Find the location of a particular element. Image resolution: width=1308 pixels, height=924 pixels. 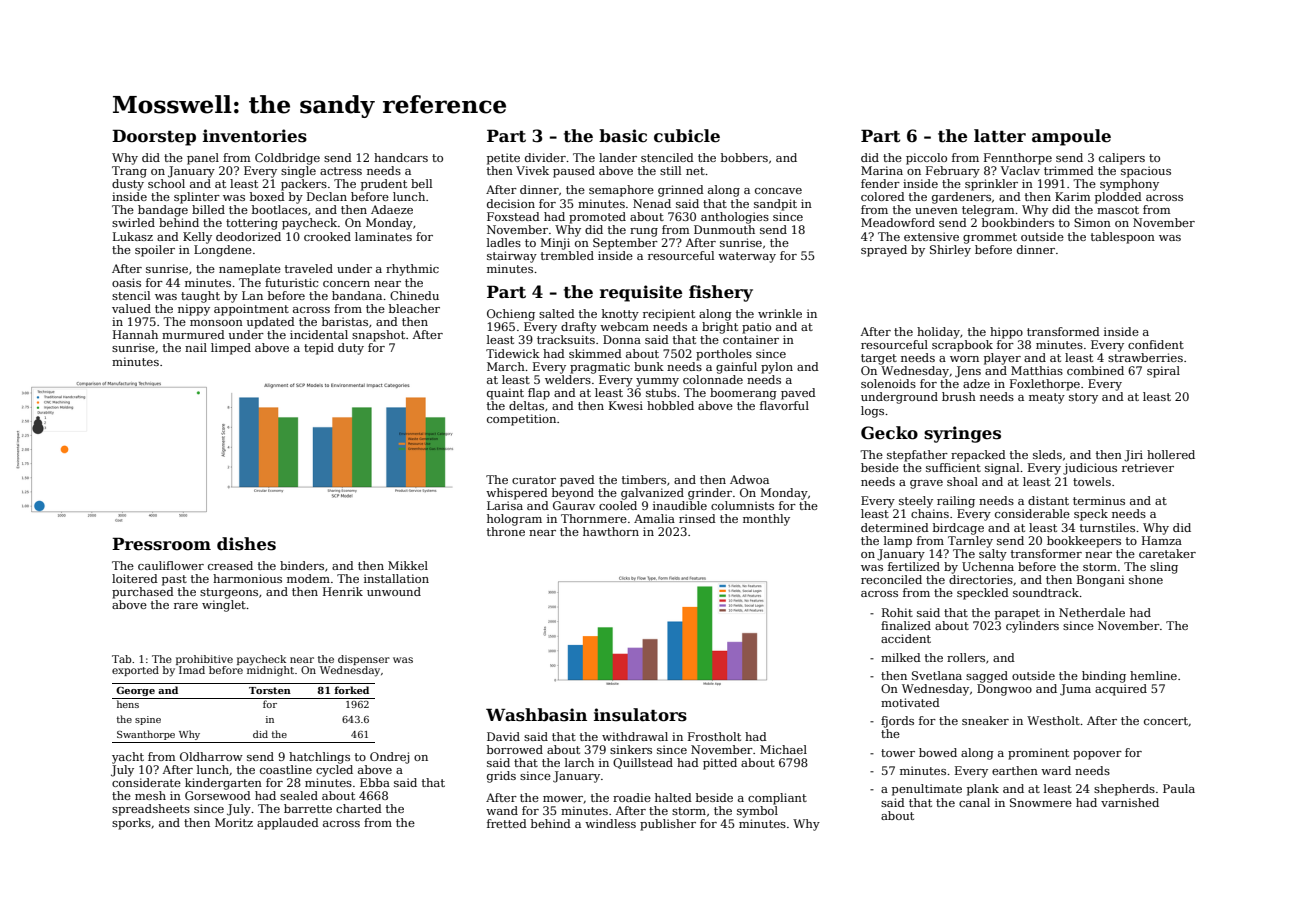

Simon is located at coordinates (1092, 222).
